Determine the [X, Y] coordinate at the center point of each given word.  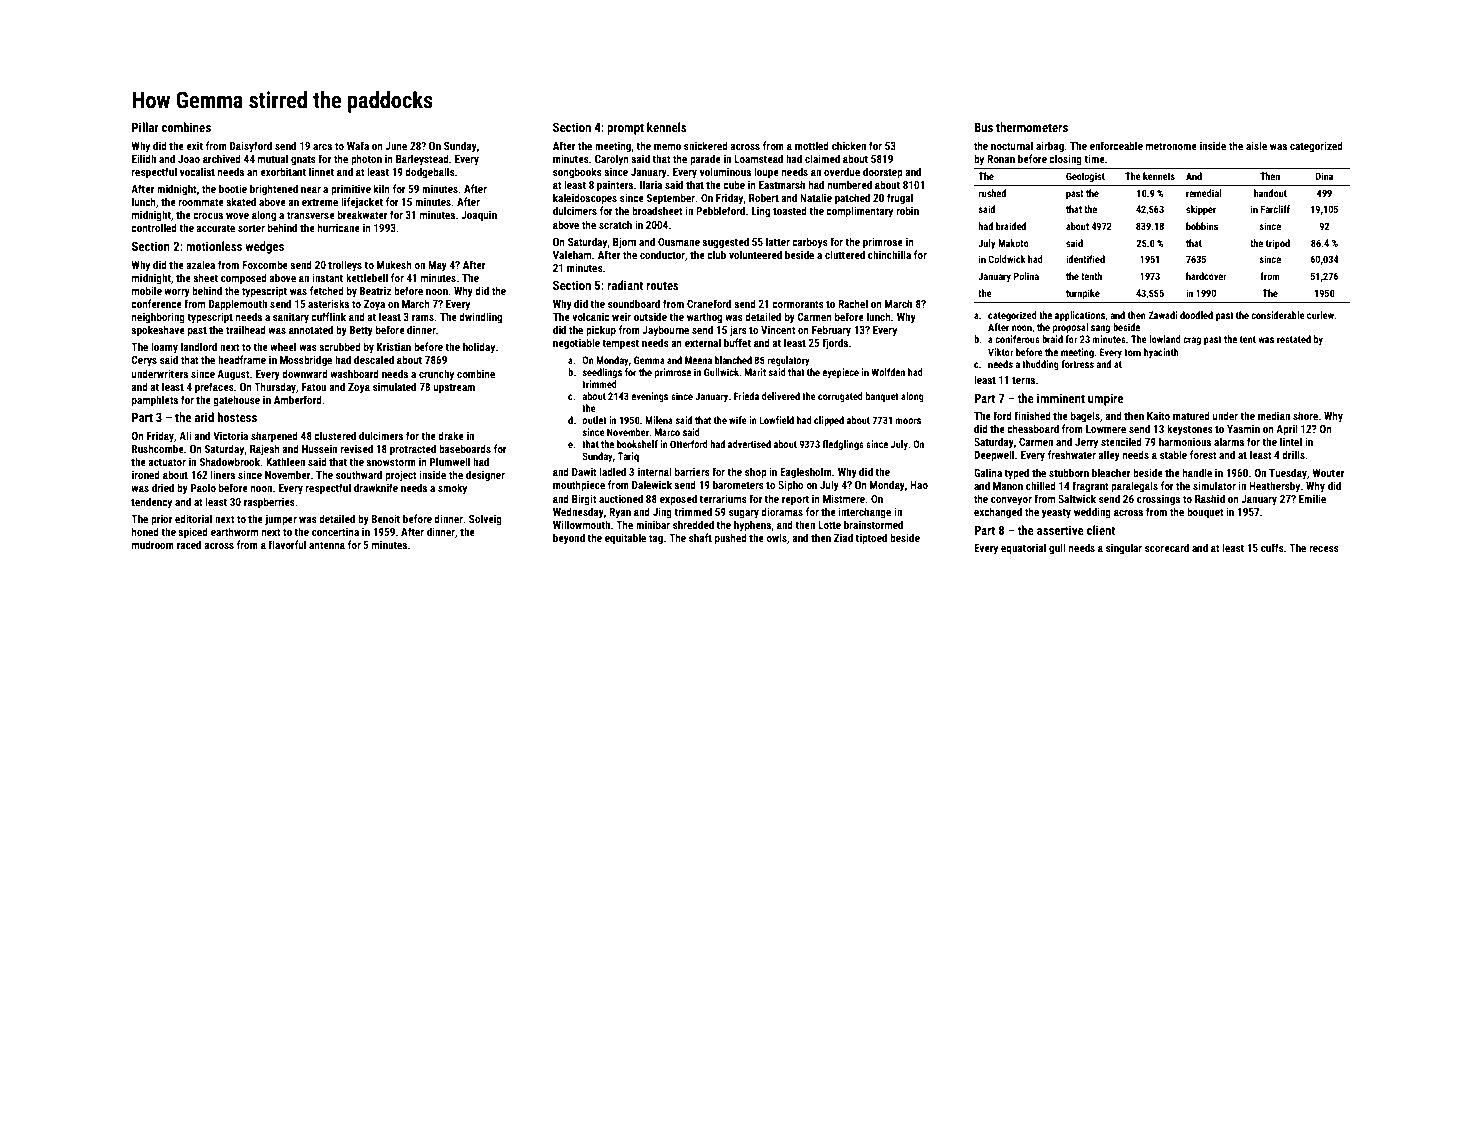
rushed [992, 193]
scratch [615, 224]
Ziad [843, 537]
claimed [822, 158]
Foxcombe [265, 264]
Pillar [145, 127]
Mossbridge [306, 361]
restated [1294, 339]
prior [161, 520]
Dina [1324, 176]
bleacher [1111, 472]
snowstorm [391, 462]
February [831, 330]
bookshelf [637, 444]
